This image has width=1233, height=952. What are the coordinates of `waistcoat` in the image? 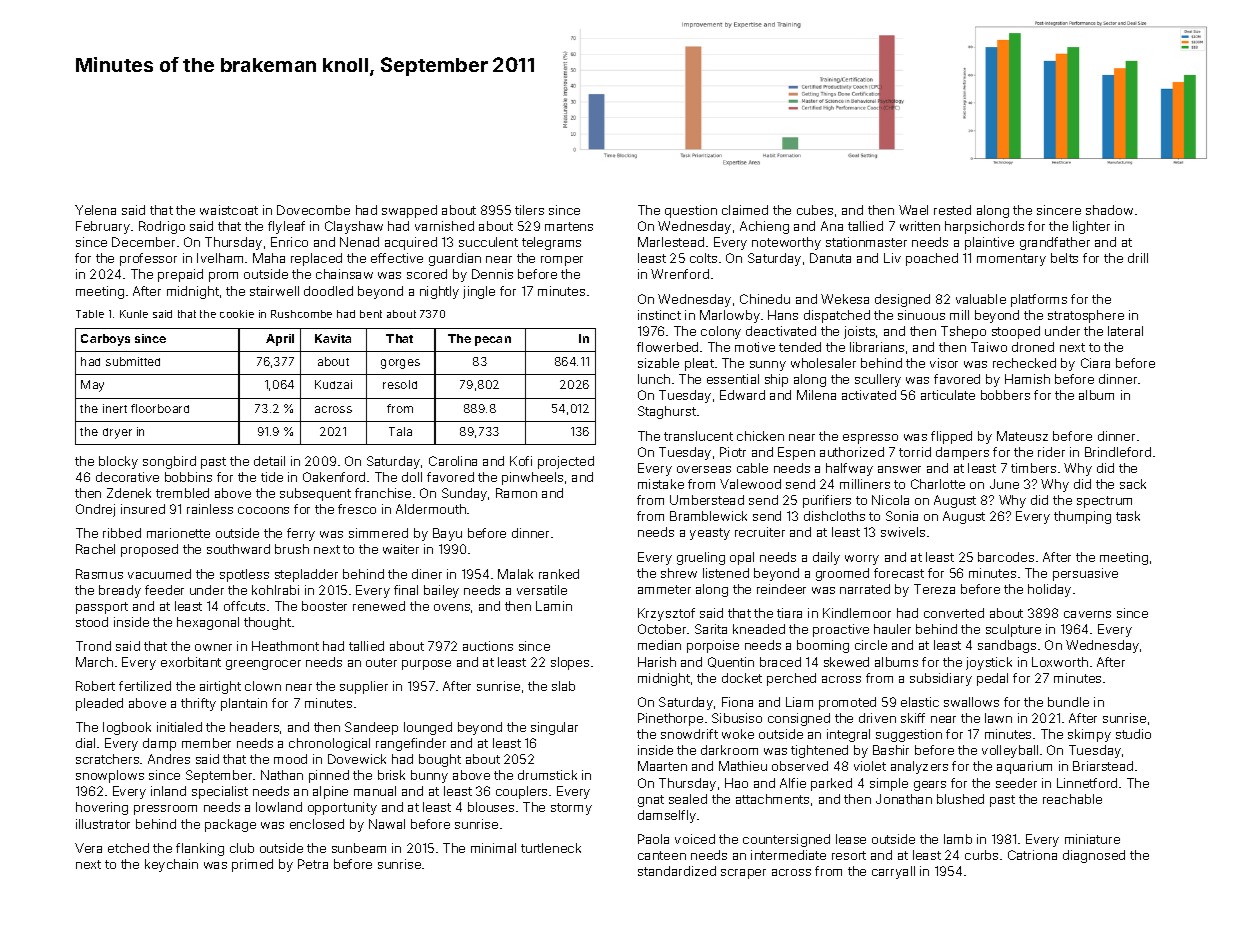 It's located at (229, 210).
